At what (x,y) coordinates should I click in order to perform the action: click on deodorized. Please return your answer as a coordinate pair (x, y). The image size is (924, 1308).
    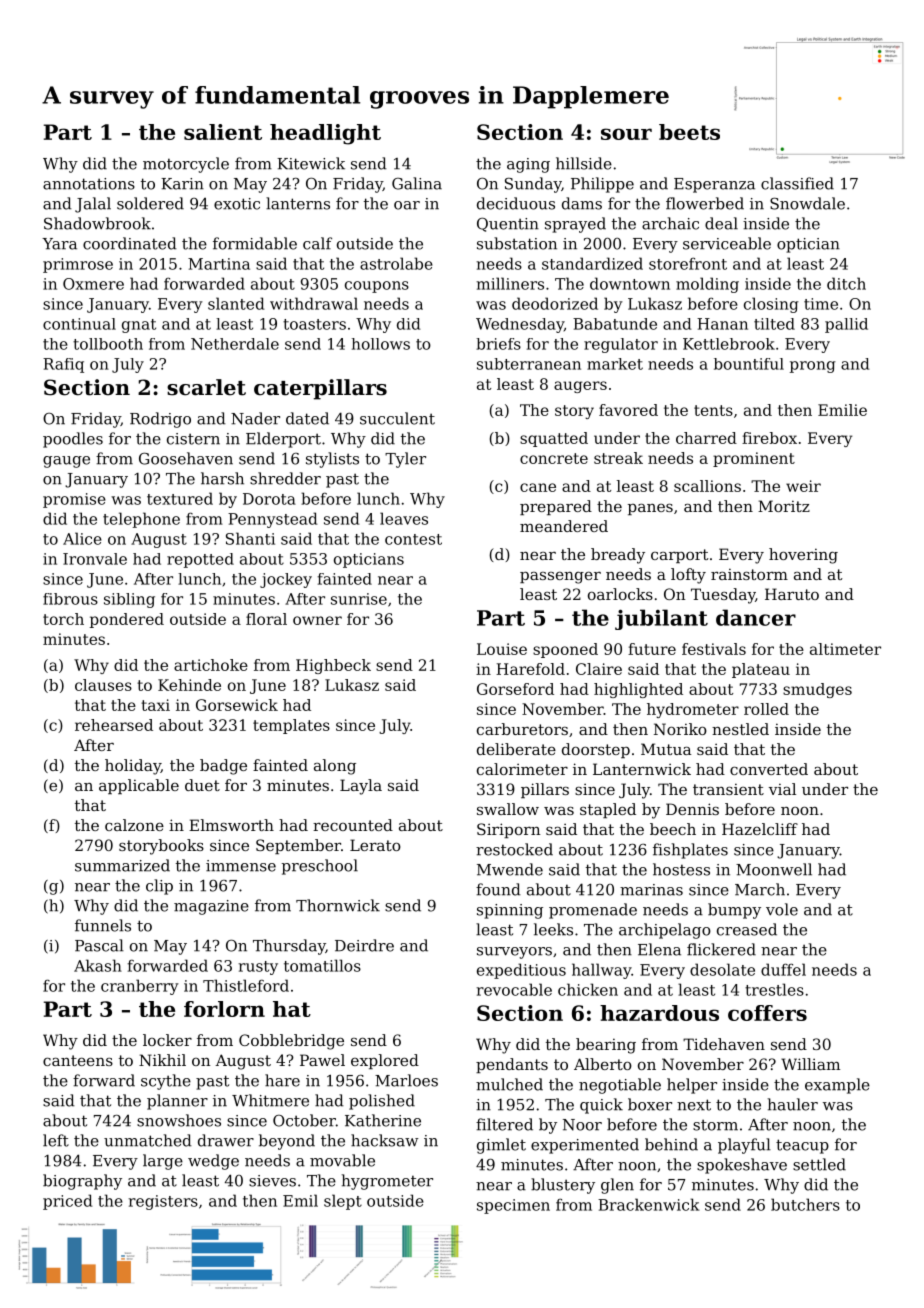
    Looking at the image, I should click on (555, 303).
